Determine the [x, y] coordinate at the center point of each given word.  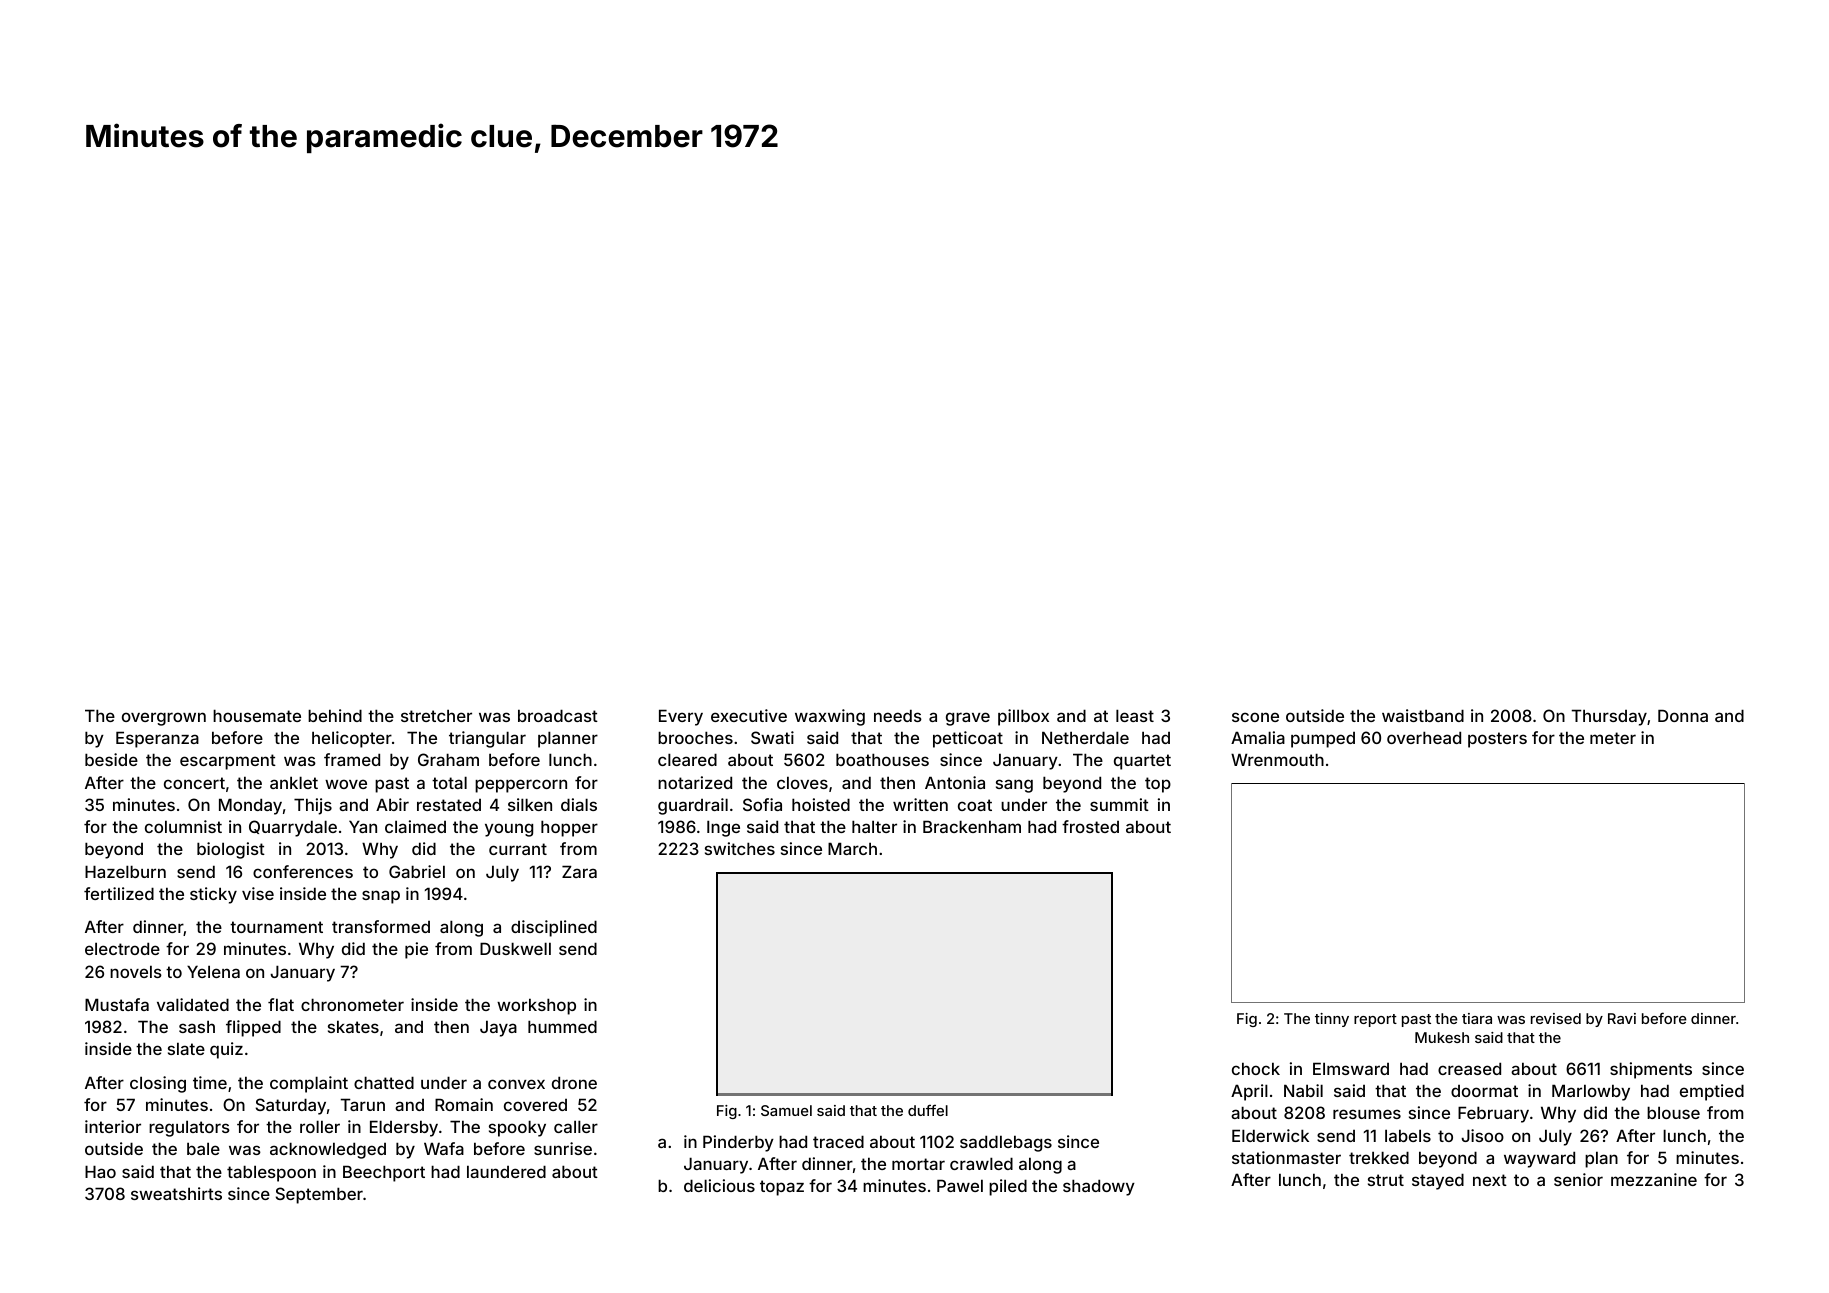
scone [1255, 717]
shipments [1651, 1070]
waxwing [830, 717]
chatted [384, 1082]
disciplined [554, 928]
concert [194, 783]
